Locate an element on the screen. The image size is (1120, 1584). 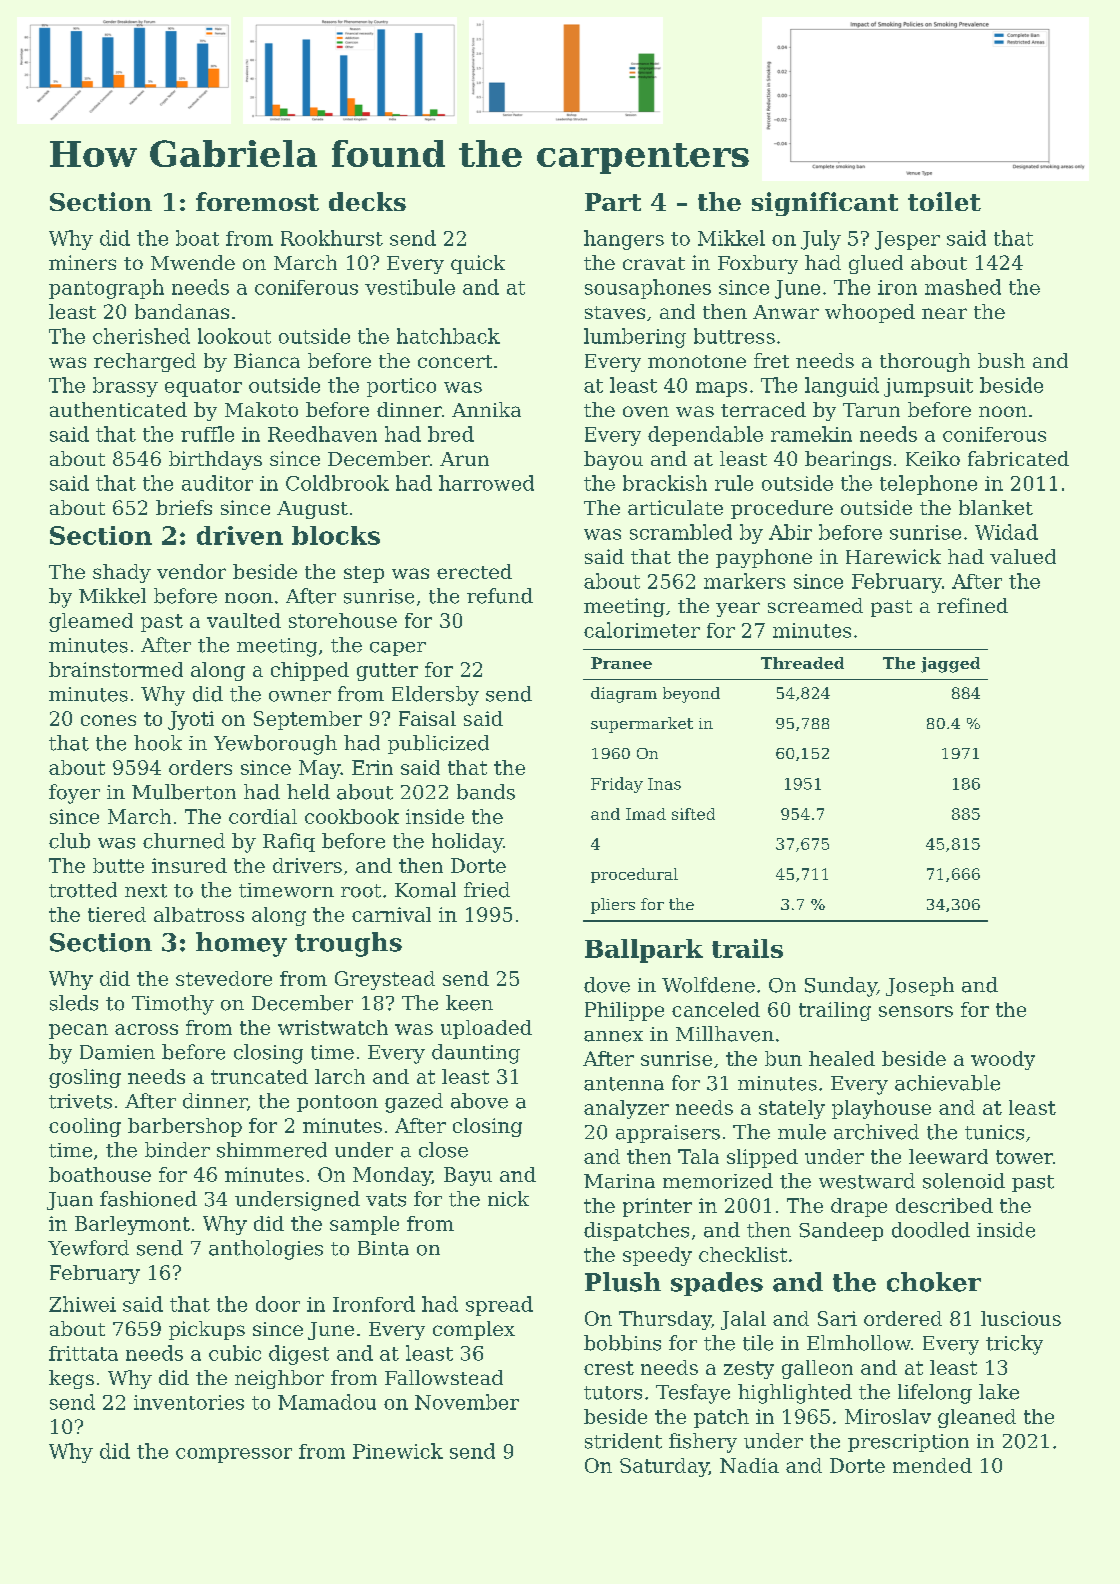
dove is located at coordinates (607, 985).
